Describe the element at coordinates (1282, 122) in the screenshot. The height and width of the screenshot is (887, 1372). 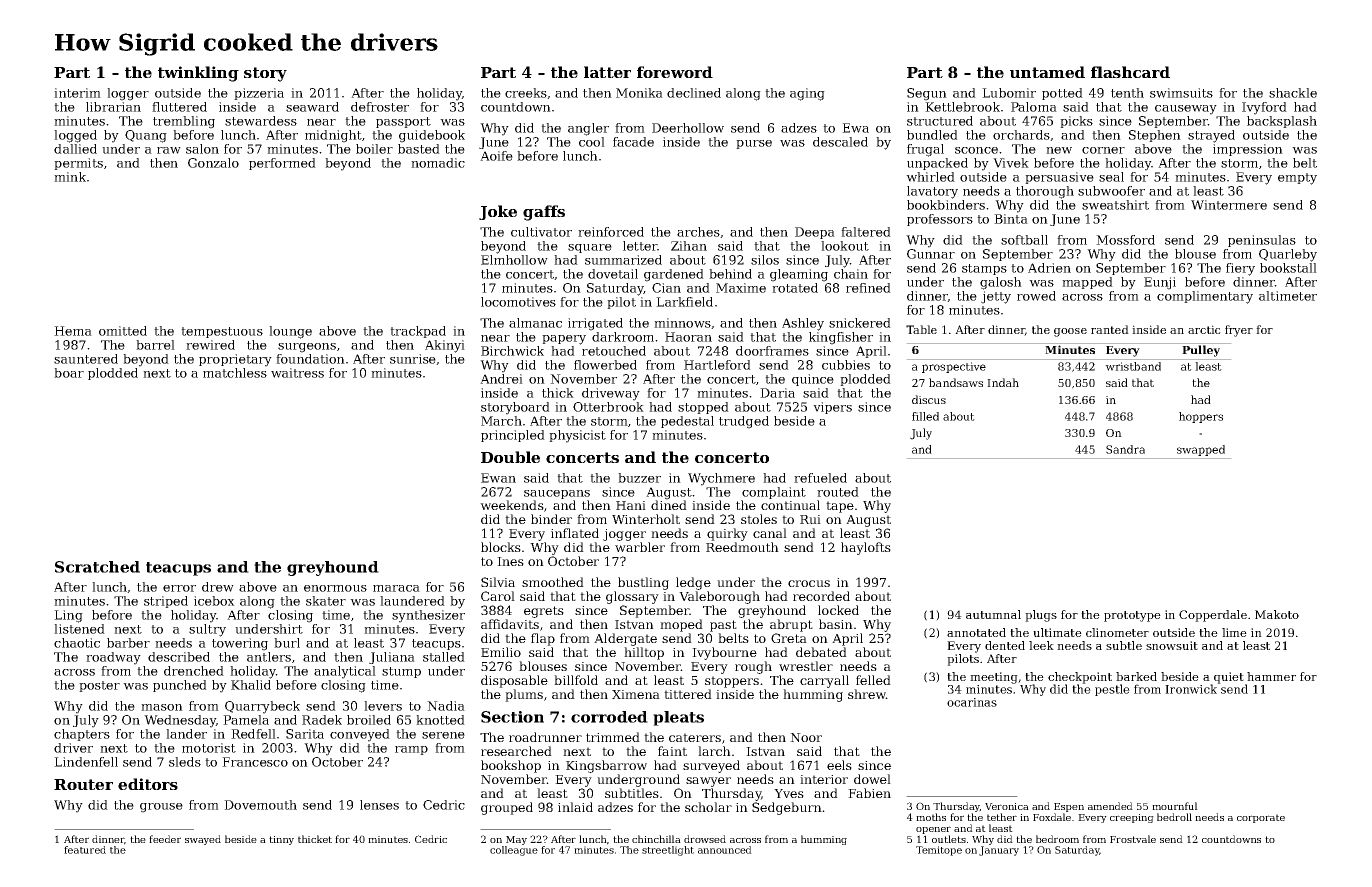
I see `backsplash` at that location.
